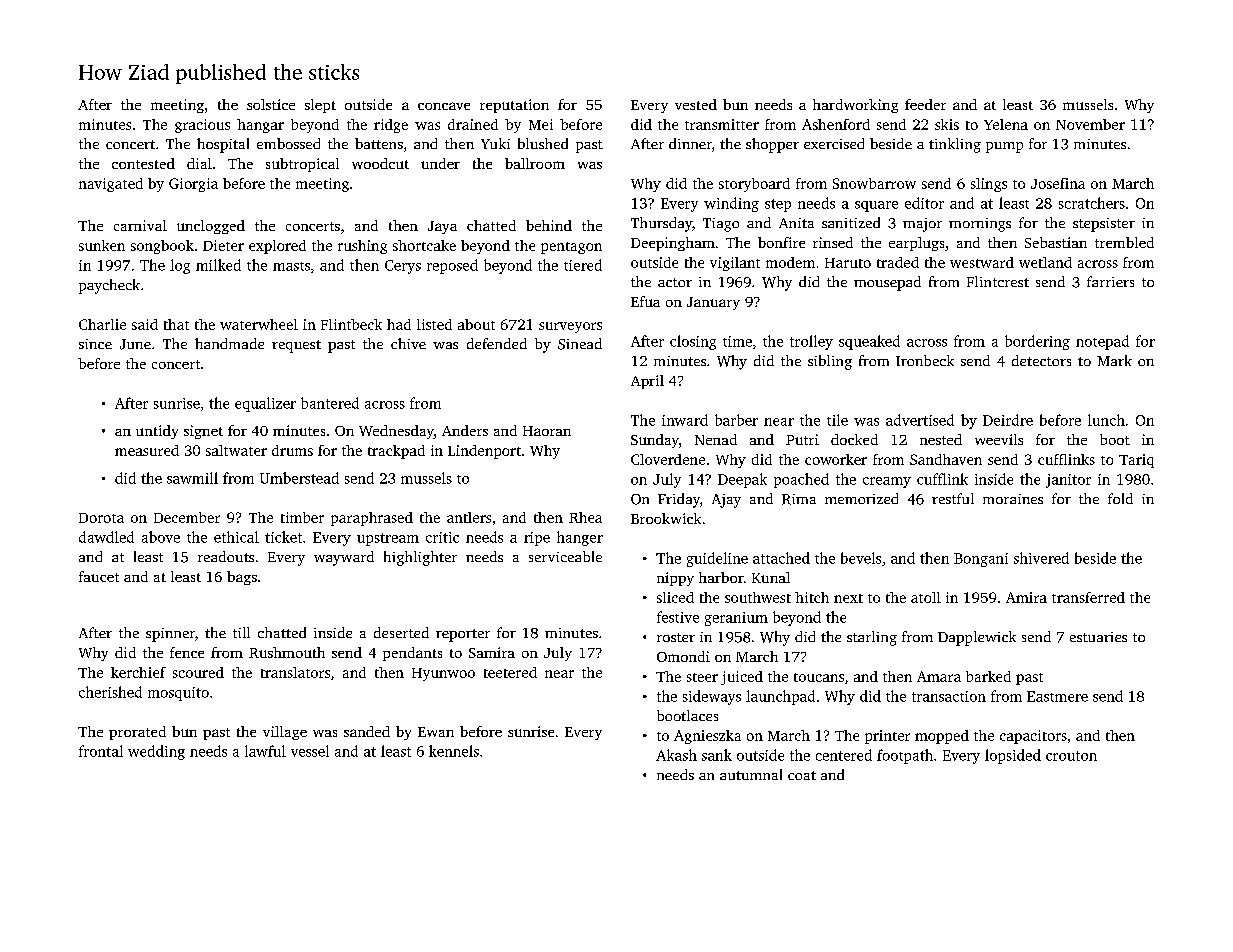  I want to click on dawdled, so click(106, 537).
